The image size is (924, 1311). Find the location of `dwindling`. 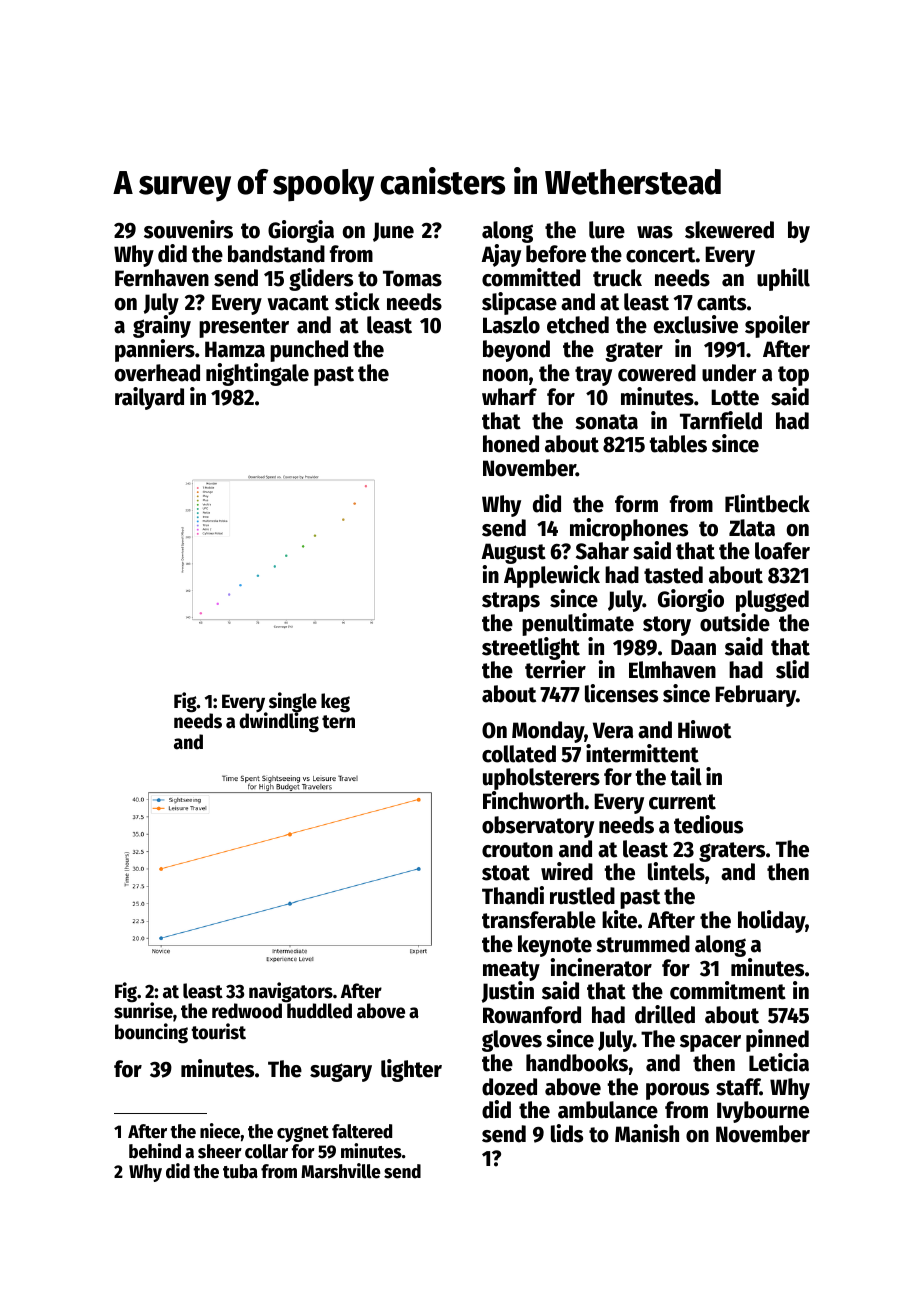

dwindling is located at coordinates (279, 723).
